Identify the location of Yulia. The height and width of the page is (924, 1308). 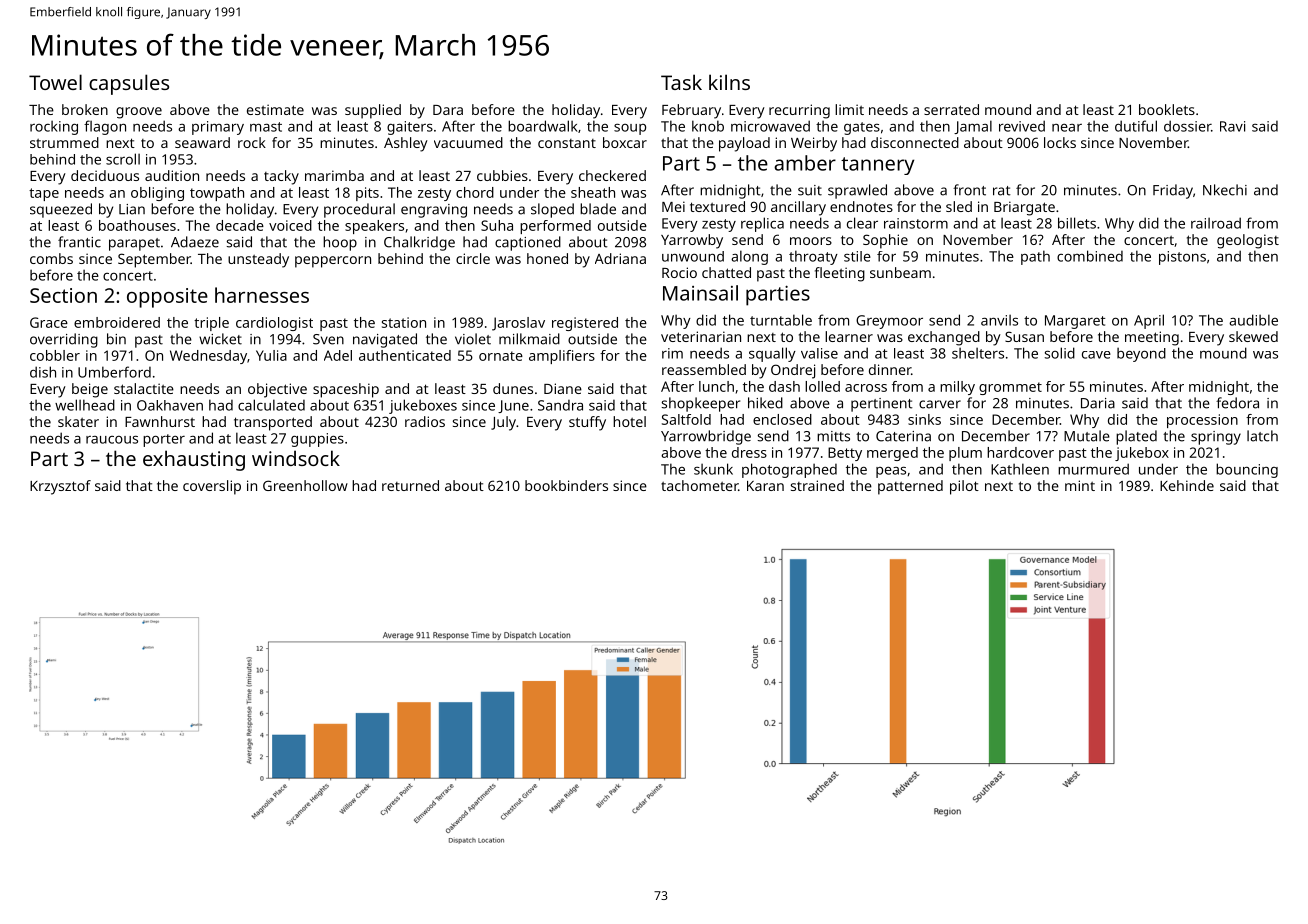
(271, 355).
